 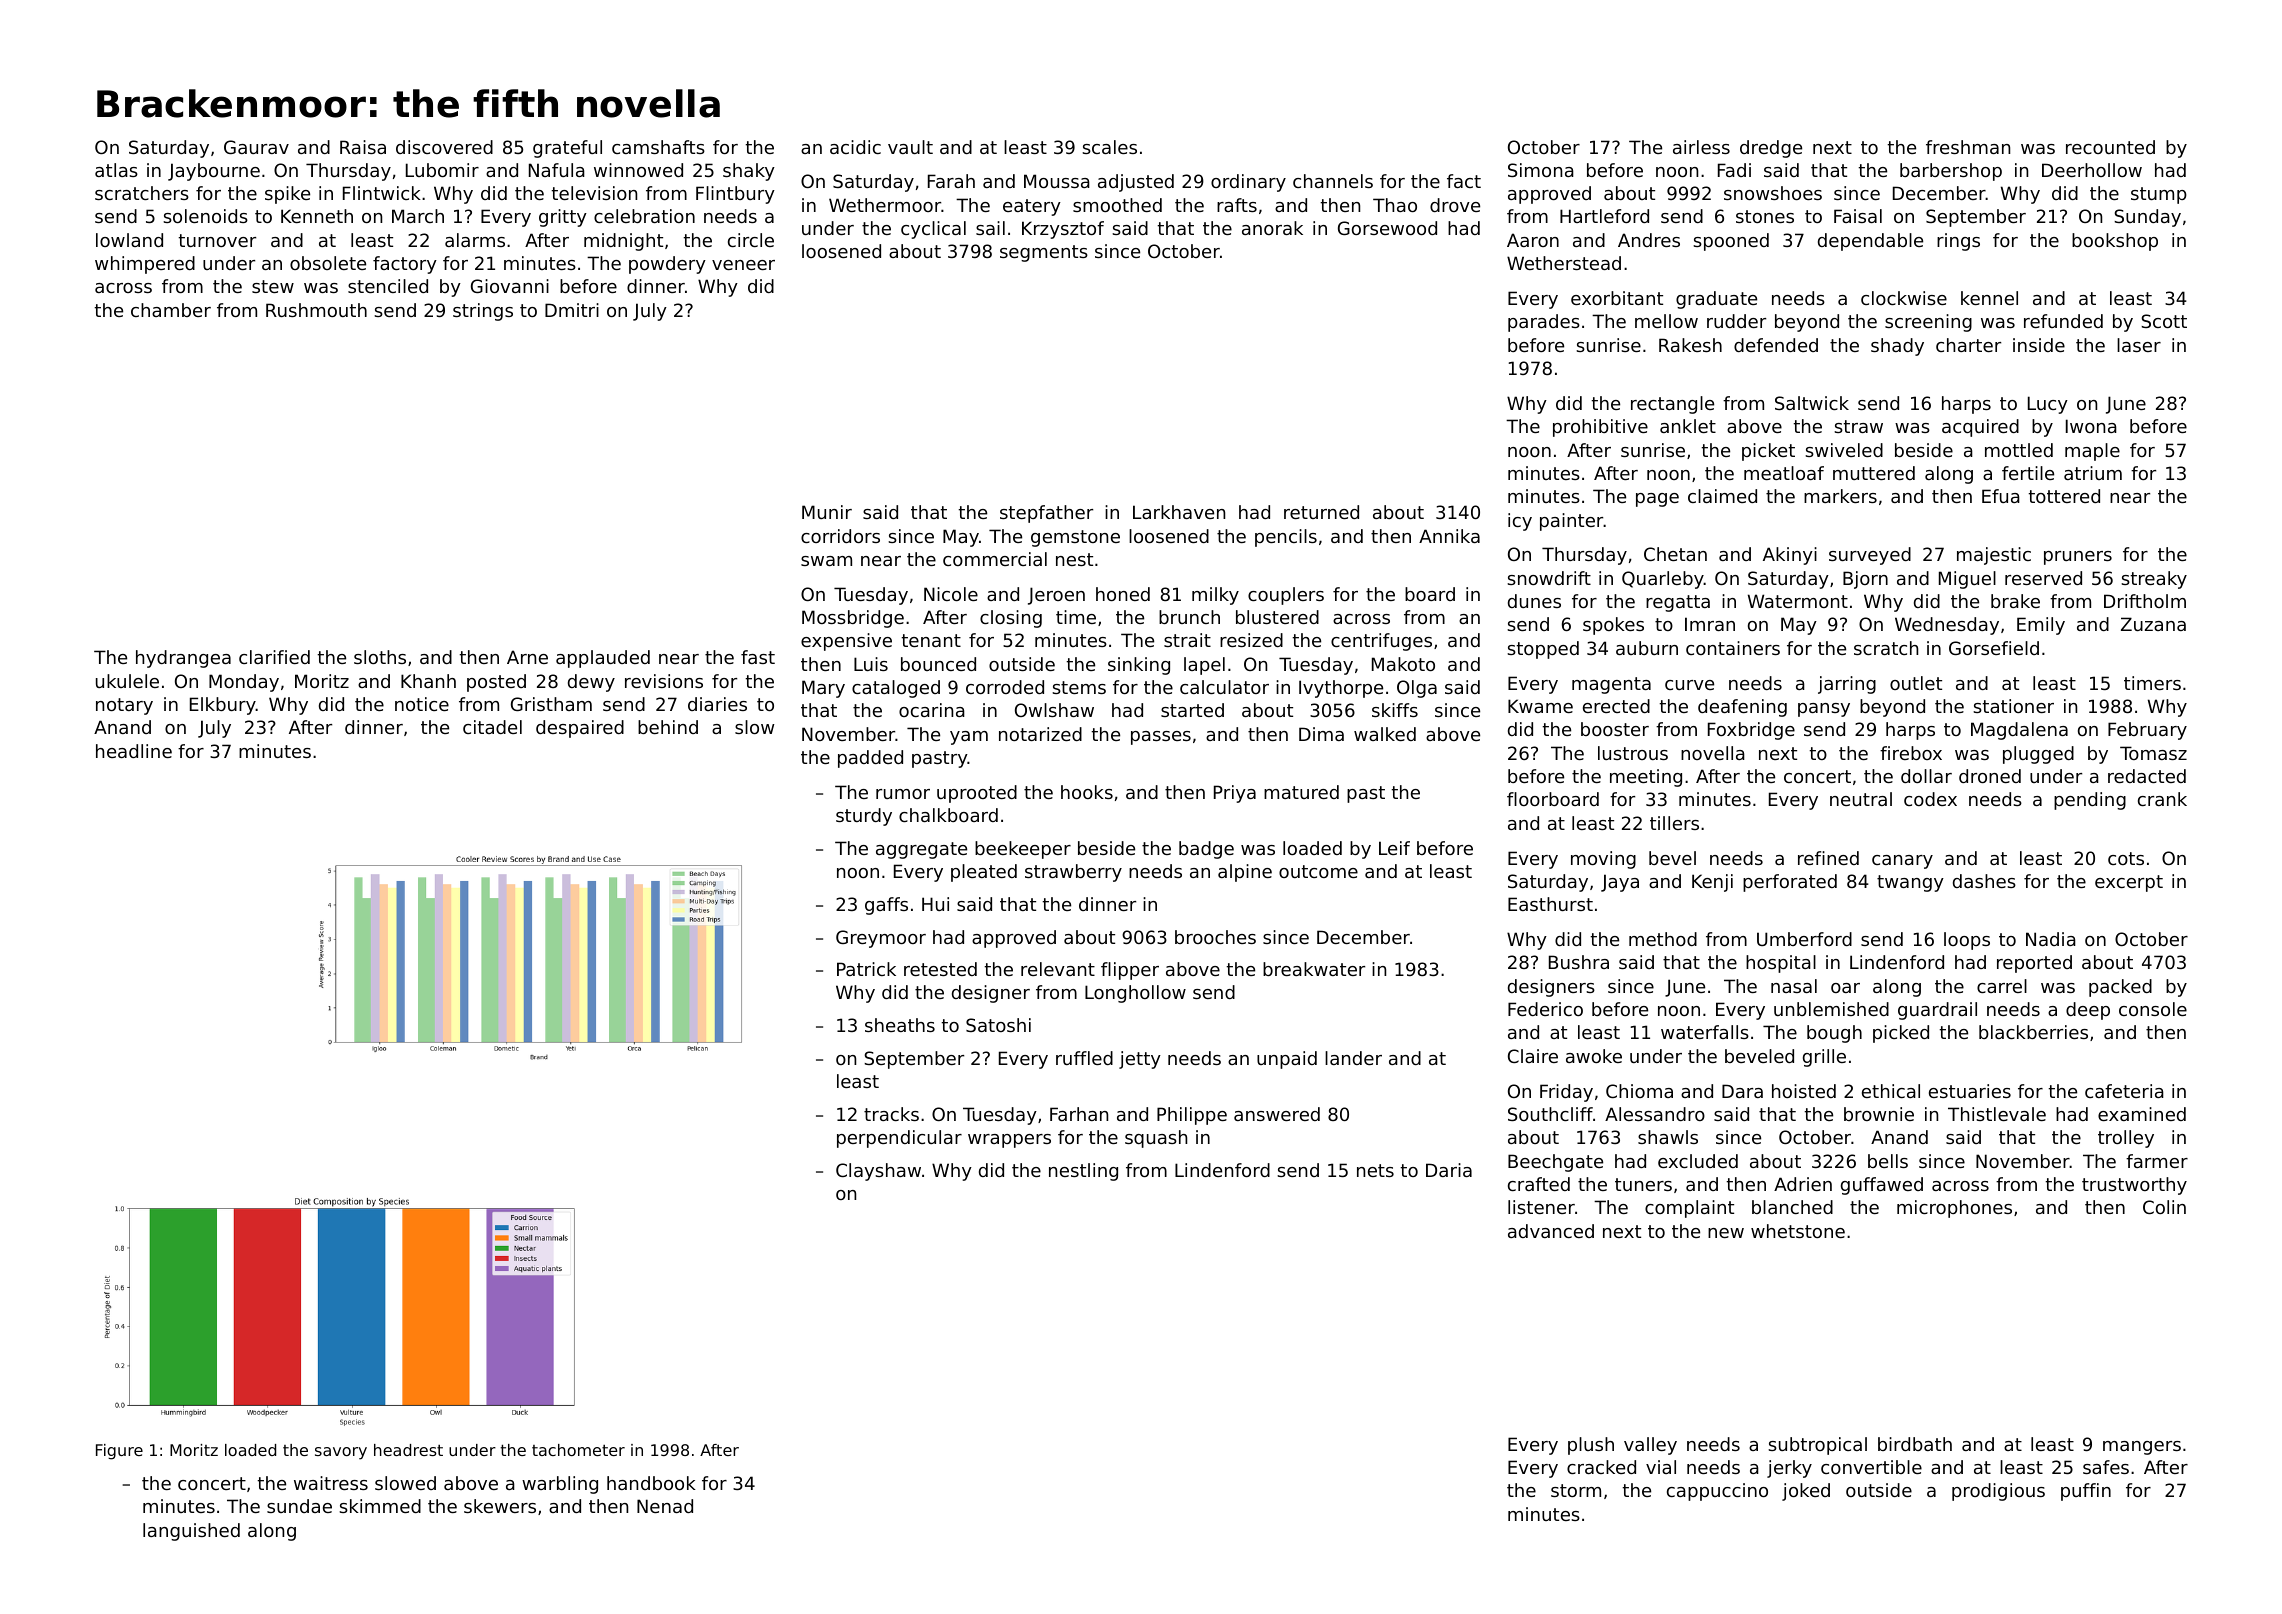 I want to click on Kenji, so click(x=1712, y=883).
